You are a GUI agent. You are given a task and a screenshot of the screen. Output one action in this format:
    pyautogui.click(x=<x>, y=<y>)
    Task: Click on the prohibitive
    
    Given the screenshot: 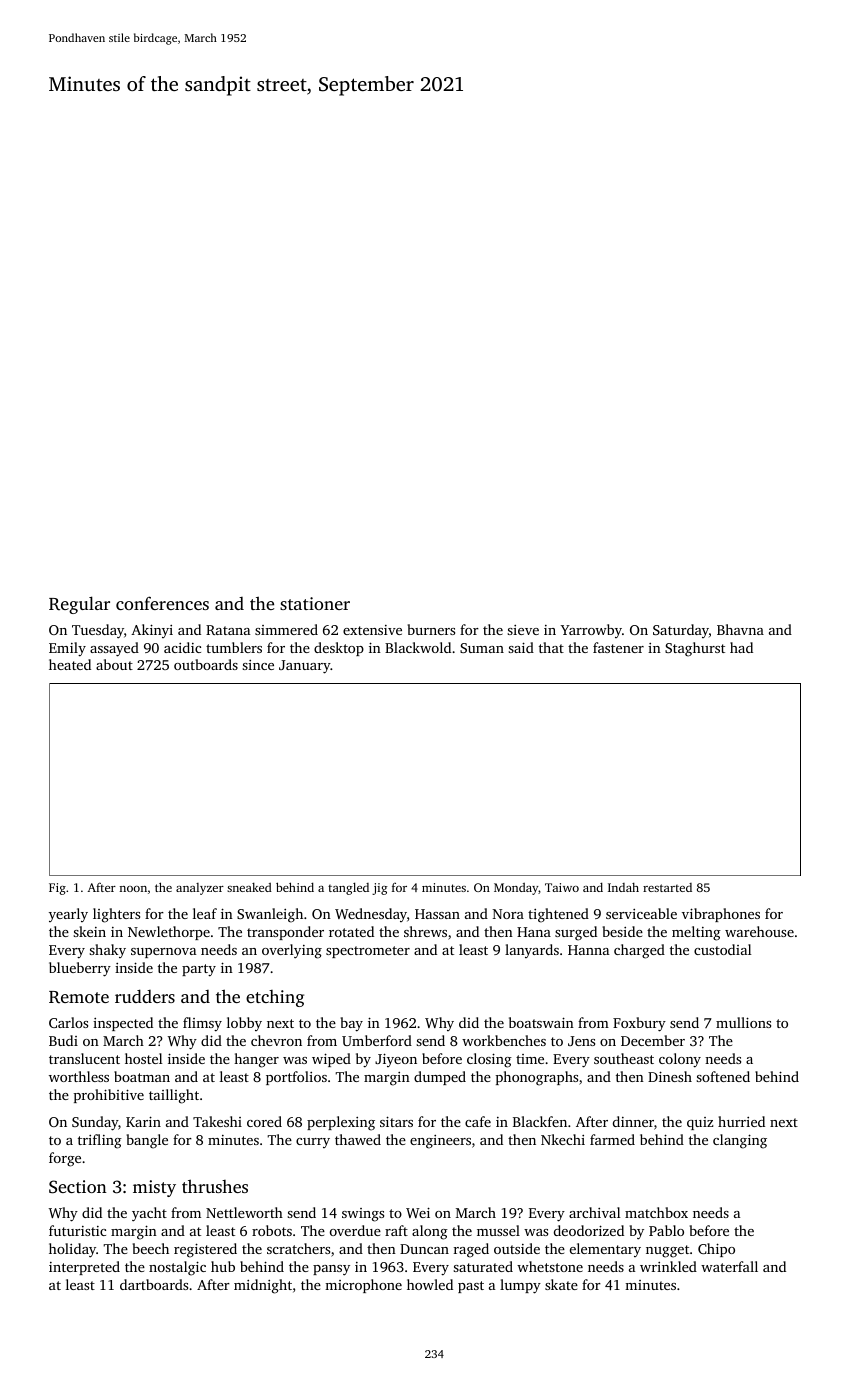 What is the action you would take?
    pyautogui.click(x=109, y=1096)
